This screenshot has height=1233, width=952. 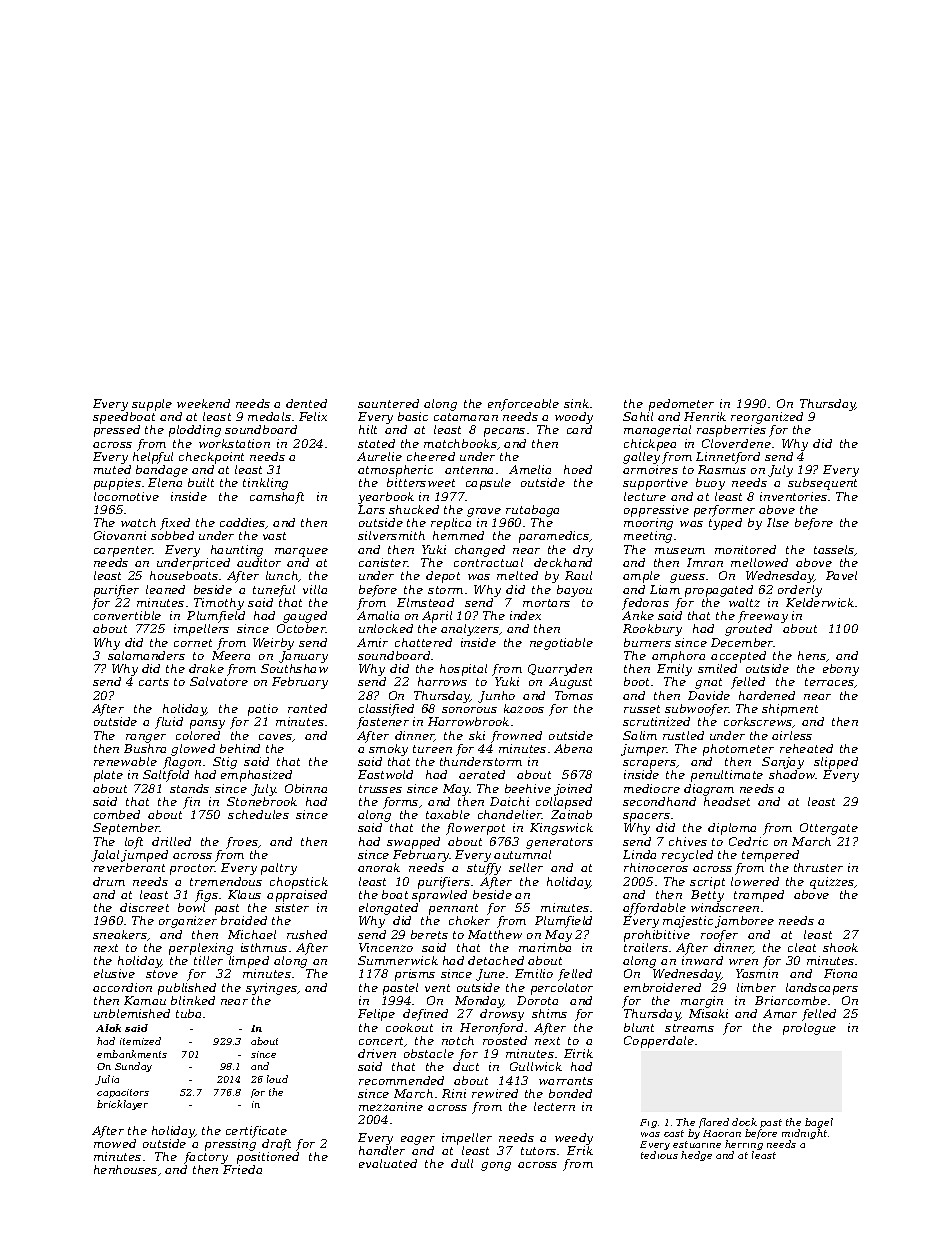 What do you see at coordinates (388, 1163) in the screenshot?
I see `evaluated` at bounding box center [388, 1163].
